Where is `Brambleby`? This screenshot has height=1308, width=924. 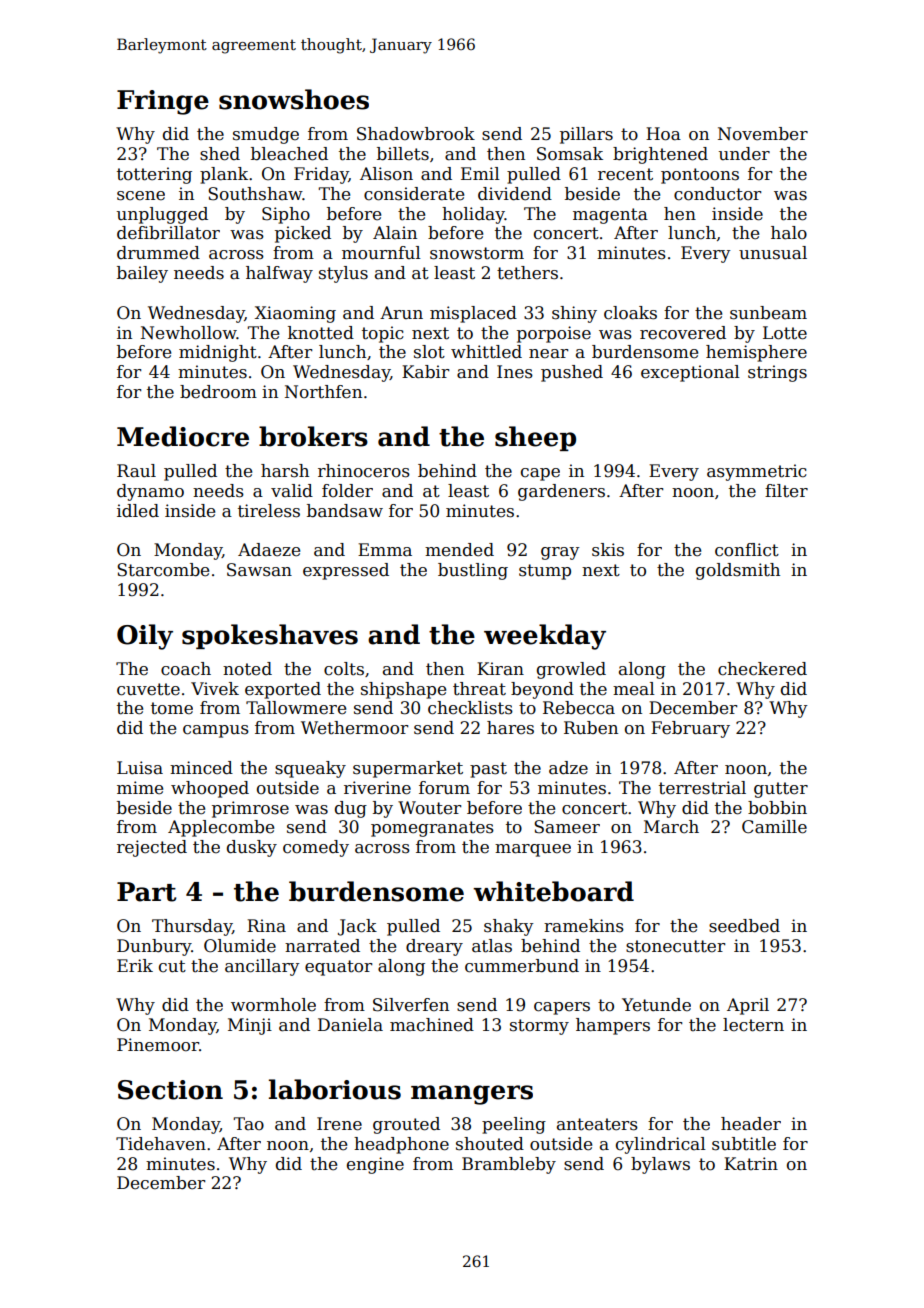
Brambleby is located at coordinates (509, 1165).
